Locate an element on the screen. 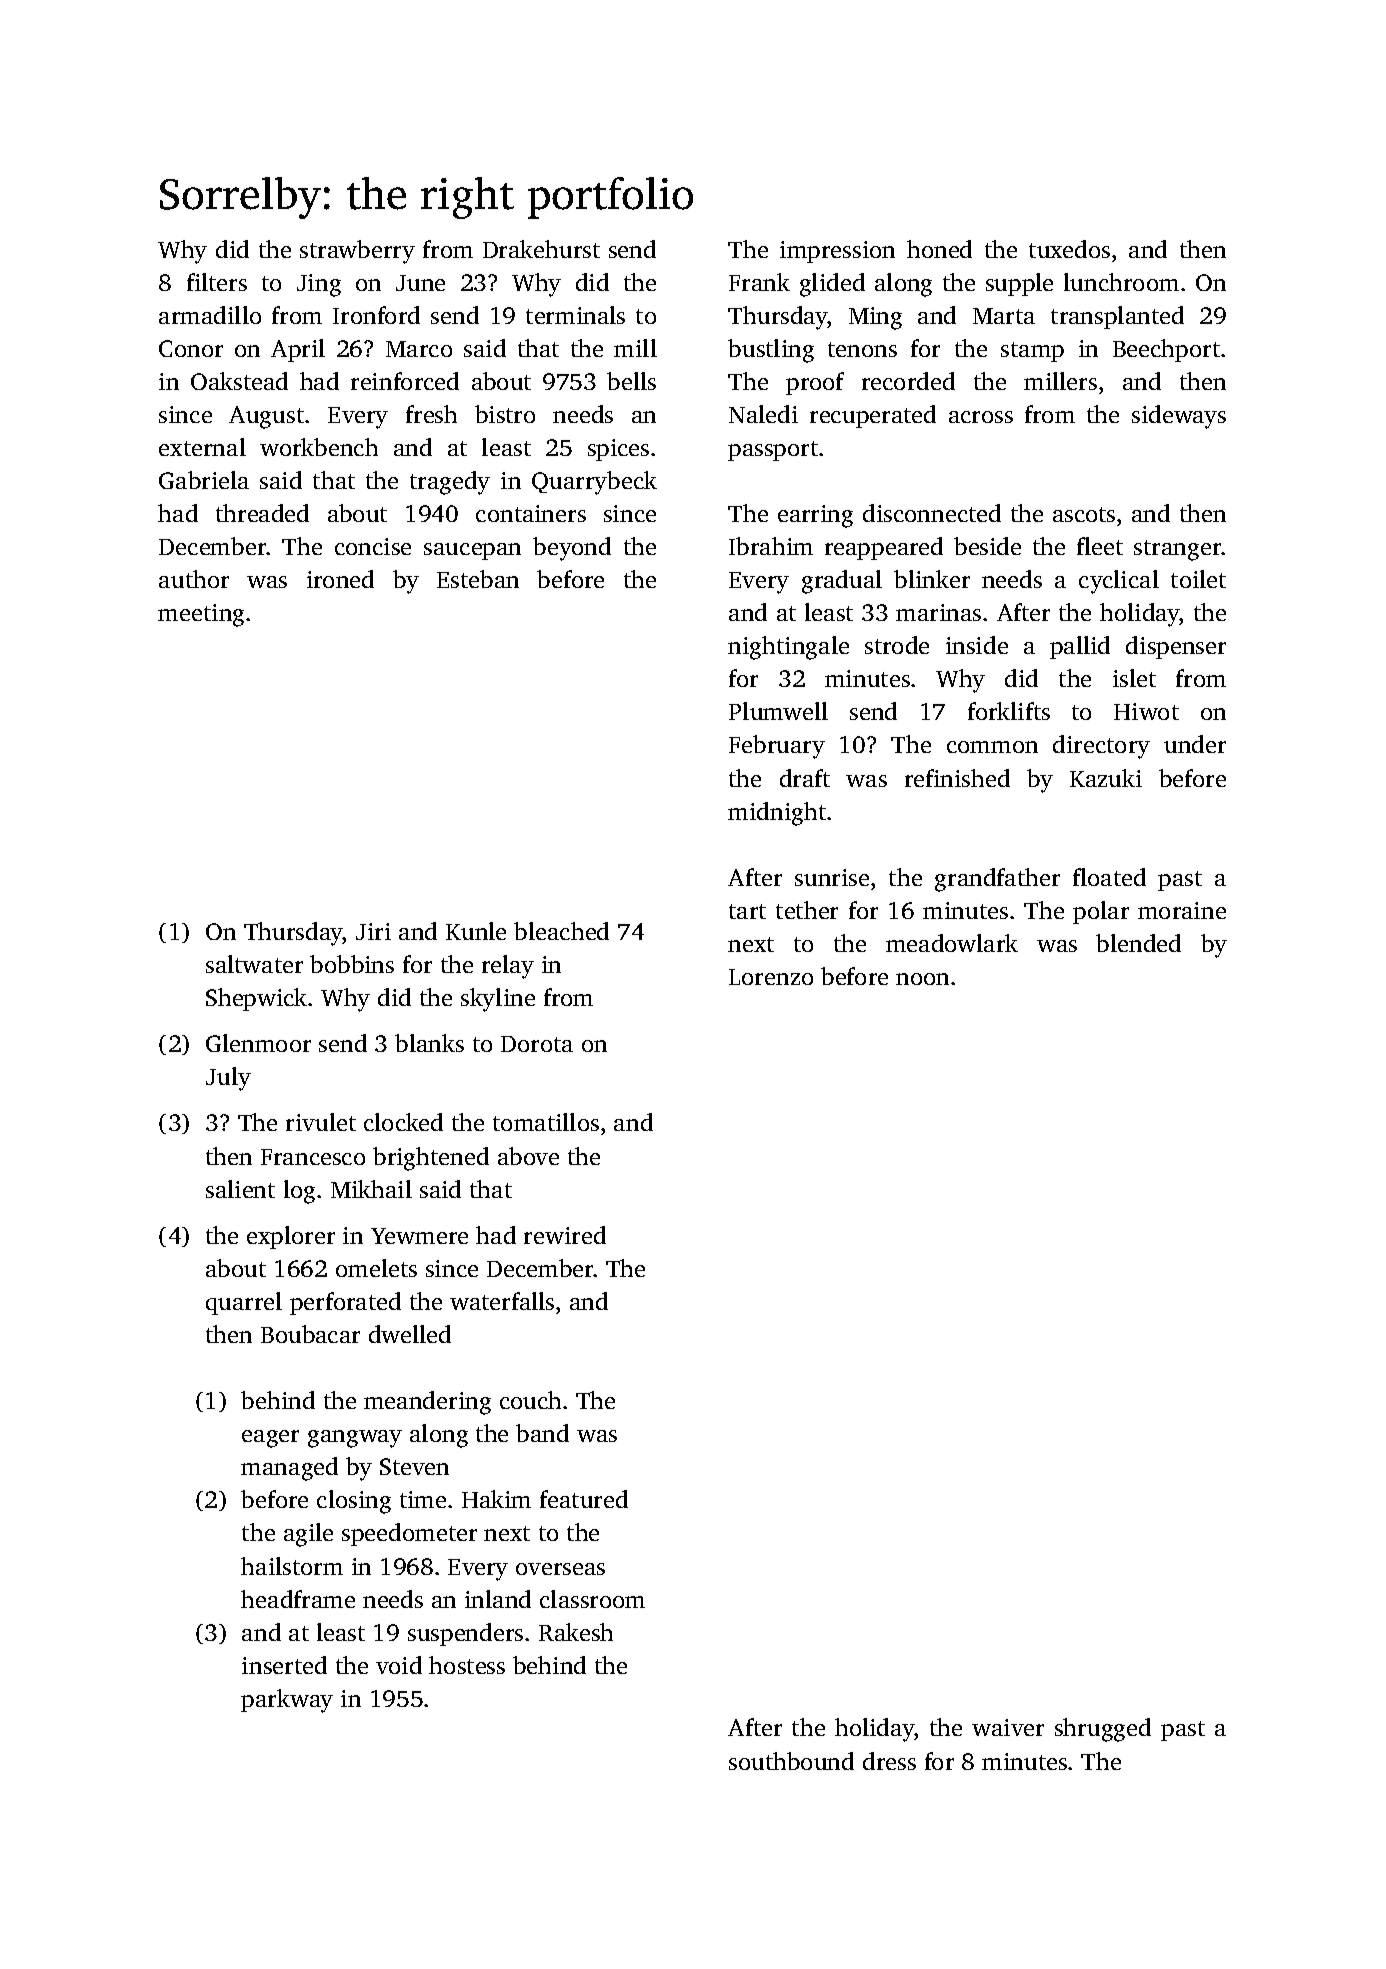 The image size is (1386, 1969). dwelled is located at coordinates (410, 1334).
